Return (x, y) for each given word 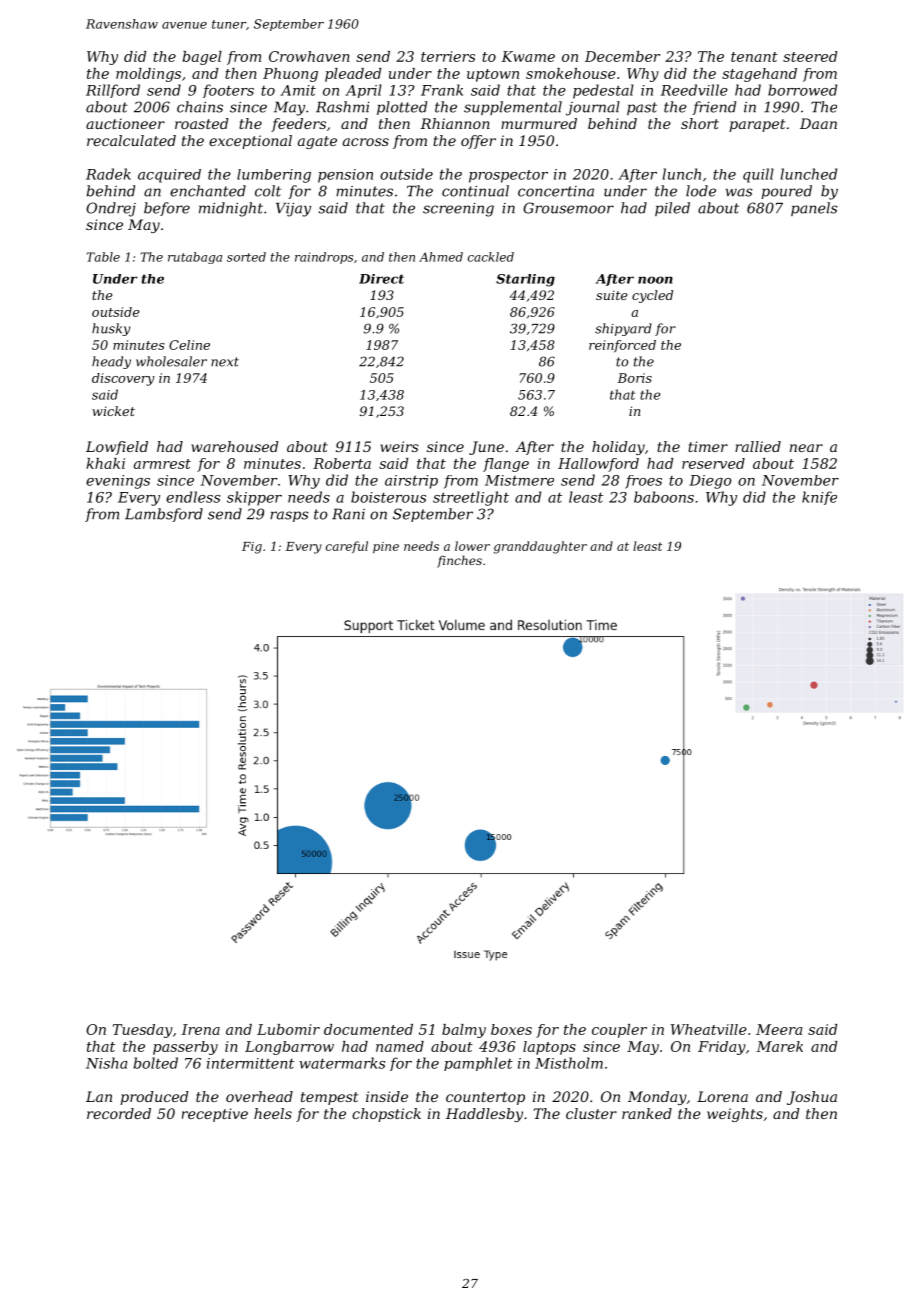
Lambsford (164, 515)
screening (458, 210)
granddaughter (540, 547)
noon (655, 280)
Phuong (290, 75)
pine (386, 548)
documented (368, 1029)
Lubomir (288, 1029)
